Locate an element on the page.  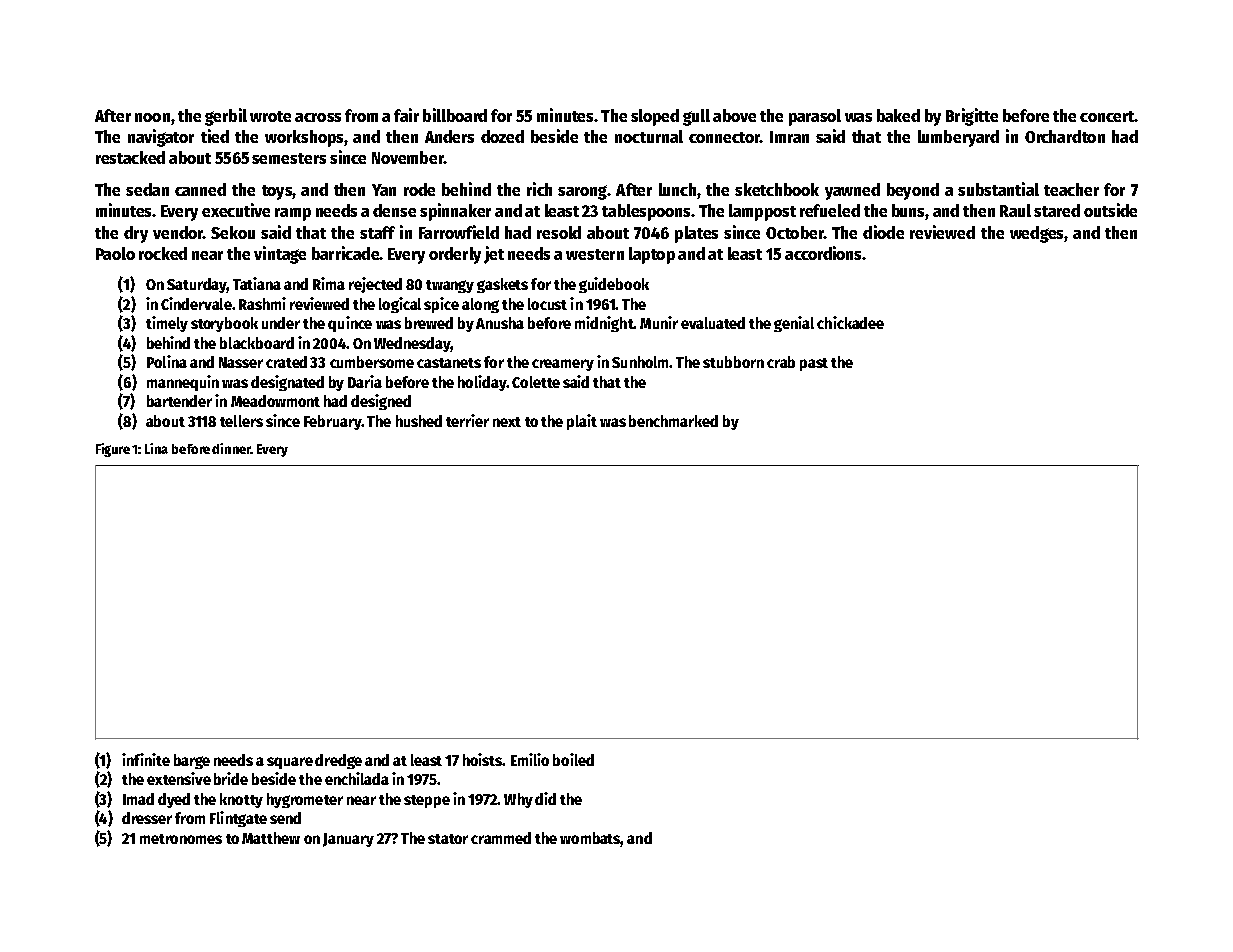
boiled is located at coordinates (573, 759).
